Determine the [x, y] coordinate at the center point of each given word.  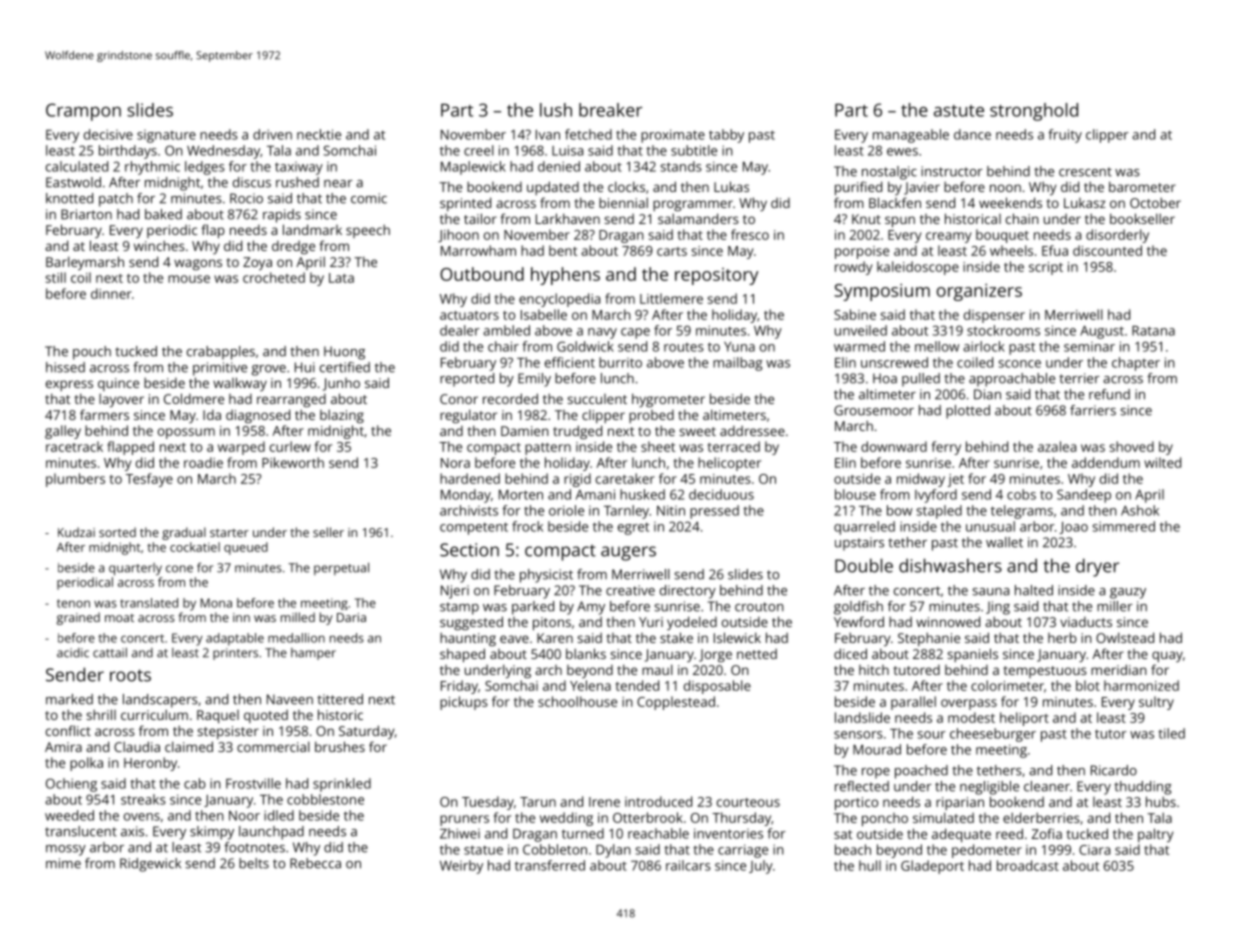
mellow [937, 346]
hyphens [565, 276]
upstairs [859, 544]
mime [63, 863]
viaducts [1086, 622]
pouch [92, 353]
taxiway [299, 168]
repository [716, 276]
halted [1034, 590]
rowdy [854, 268]
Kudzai [76, 532]
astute [959, 111]
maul [657, 669]
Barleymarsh [85, 263]
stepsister [228, 732]
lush [556, 110]
